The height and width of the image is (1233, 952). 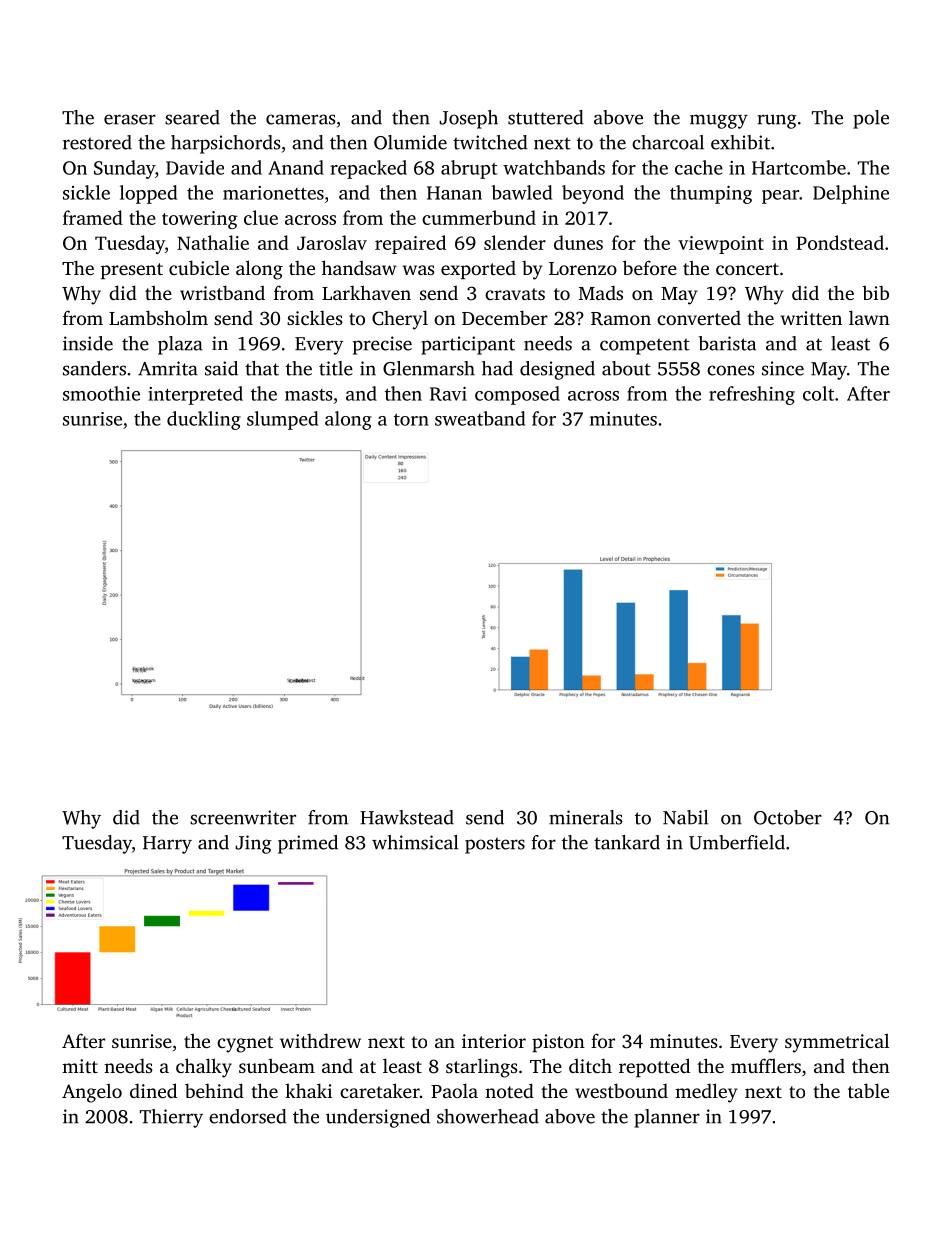 I want to click on concert, so click(x=747, y=269).
